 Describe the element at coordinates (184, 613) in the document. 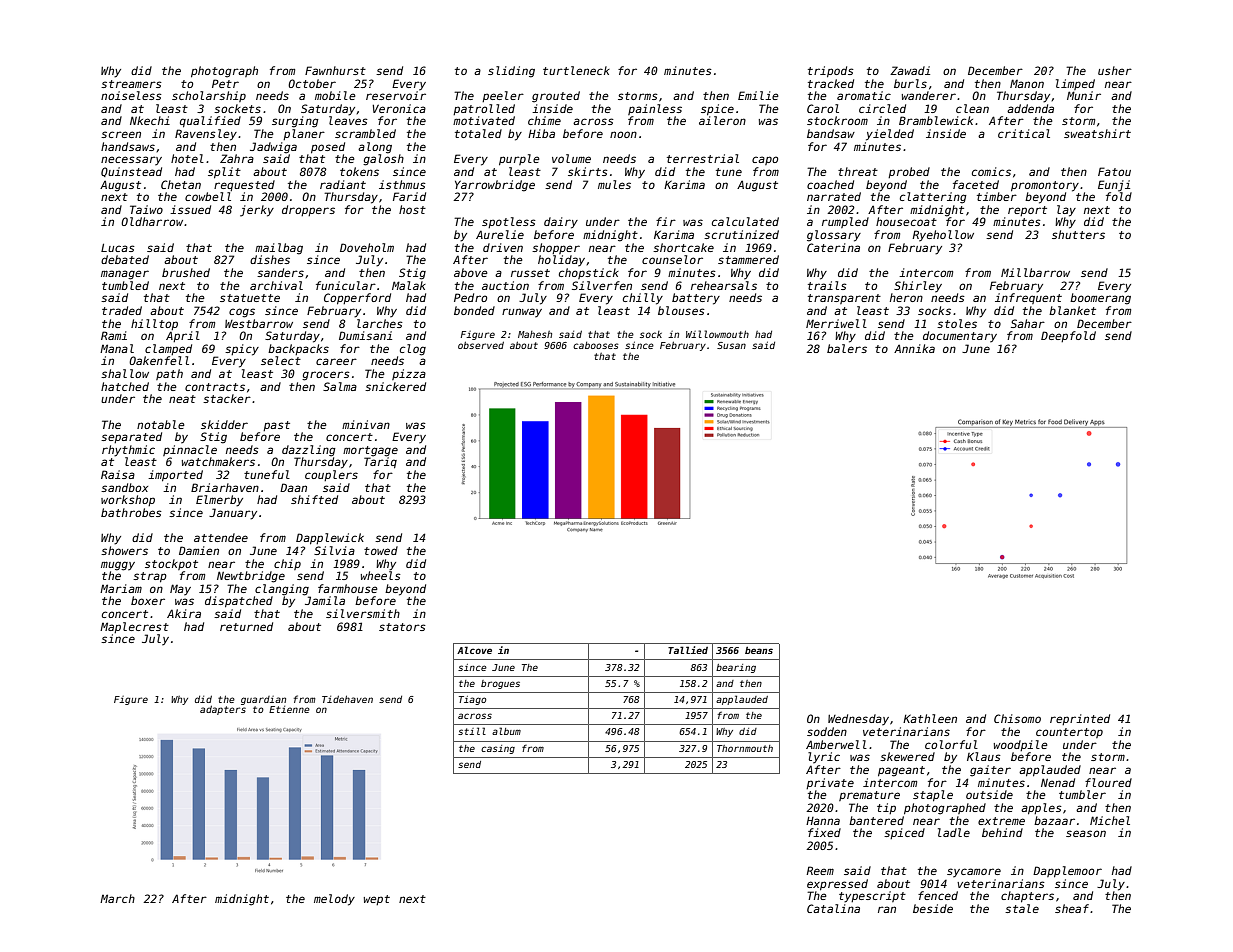

I see `Akira` at that location.
